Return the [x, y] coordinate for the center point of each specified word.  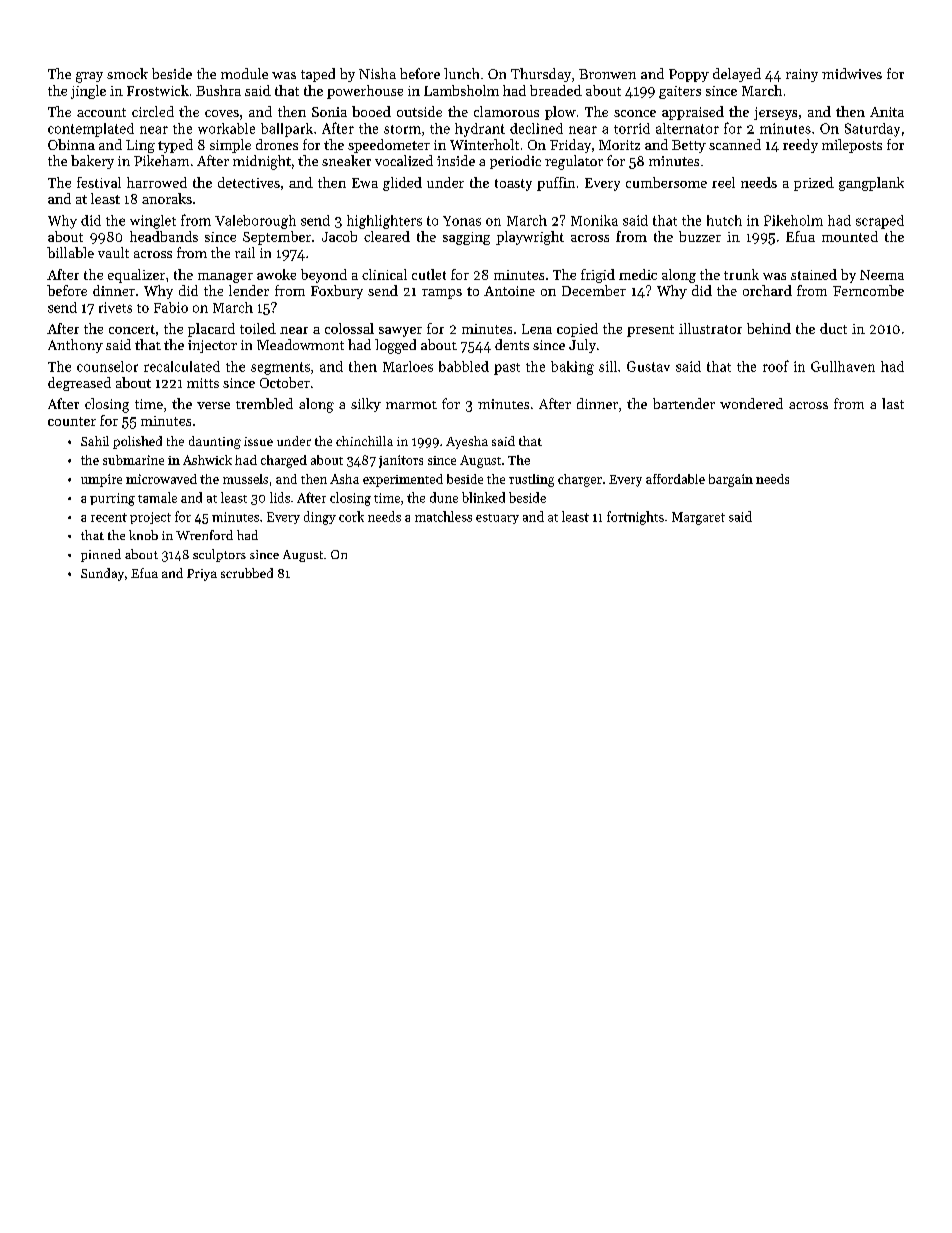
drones [277, 144]
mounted [850, 236]
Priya [202, 575]
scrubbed [247, 573]
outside [419, 111]
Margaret [698, 518]
